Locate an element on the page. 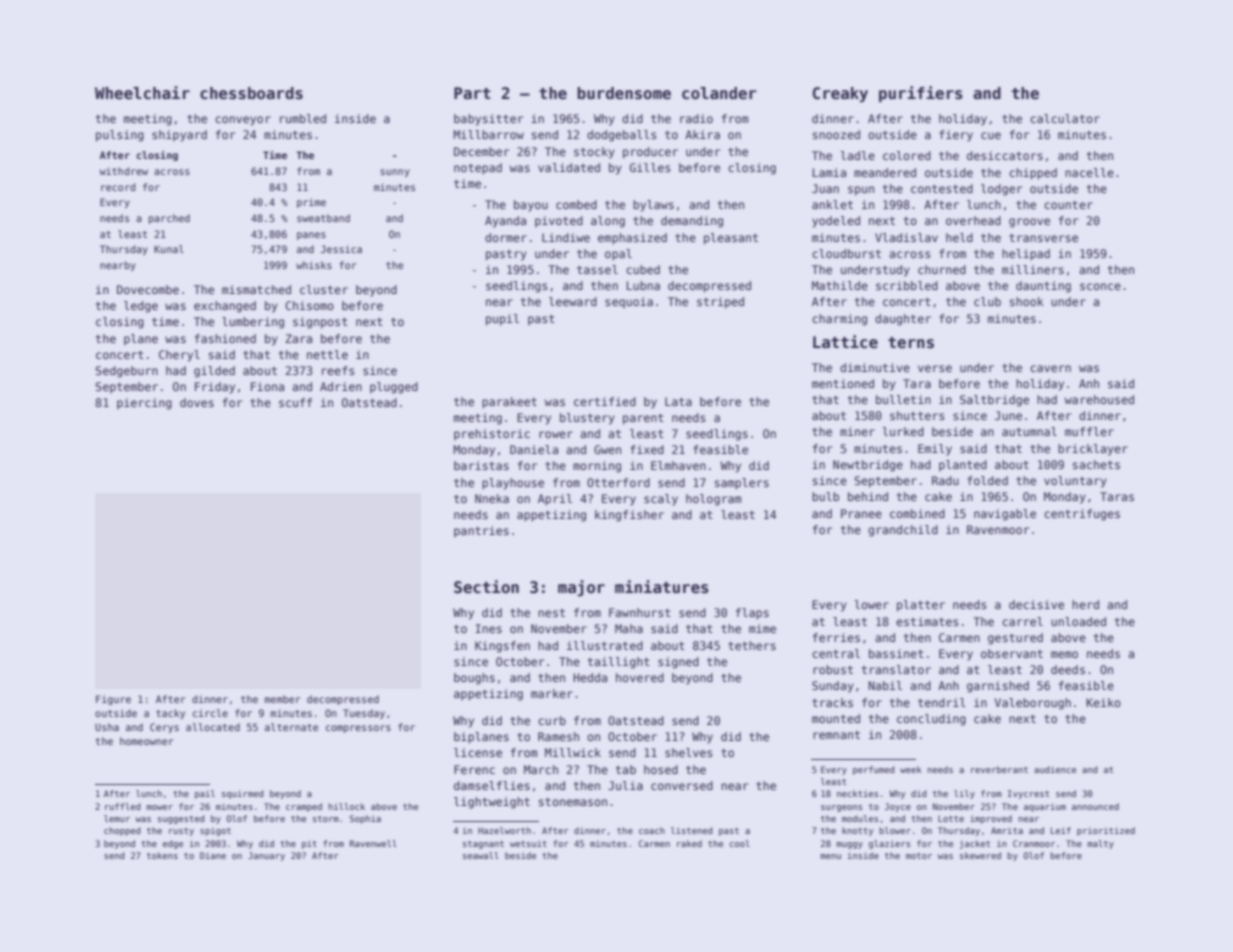  bylaws is located at coordinates (653, 206).
